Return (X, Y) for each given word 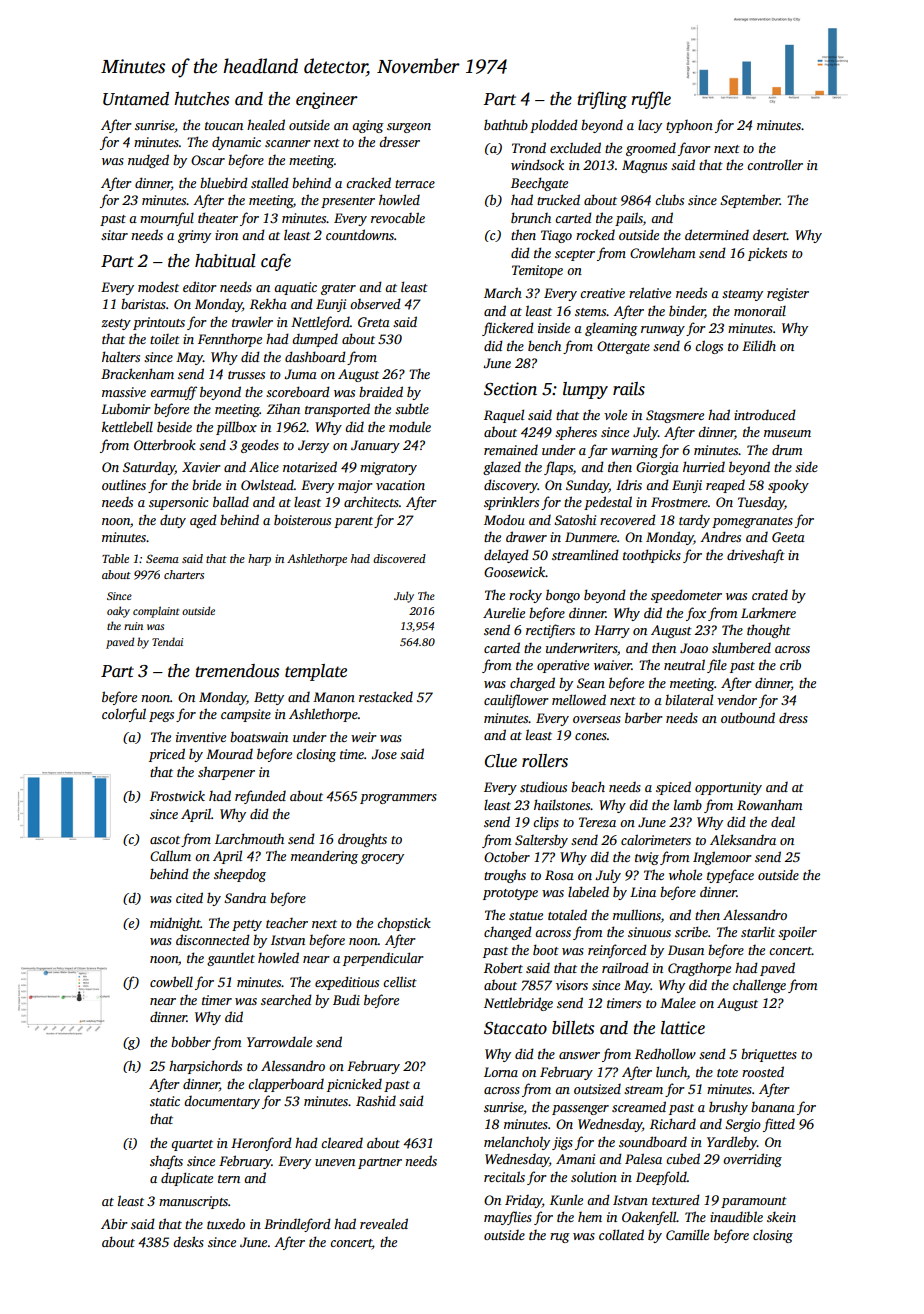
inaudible (736, 1216)
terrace (415, 184)
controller (775, 164)
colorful (124, 715)
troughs (505, 876)
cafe (276, 262)
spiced (673, 788)
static (165, 1101)
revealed (384, 1223)
